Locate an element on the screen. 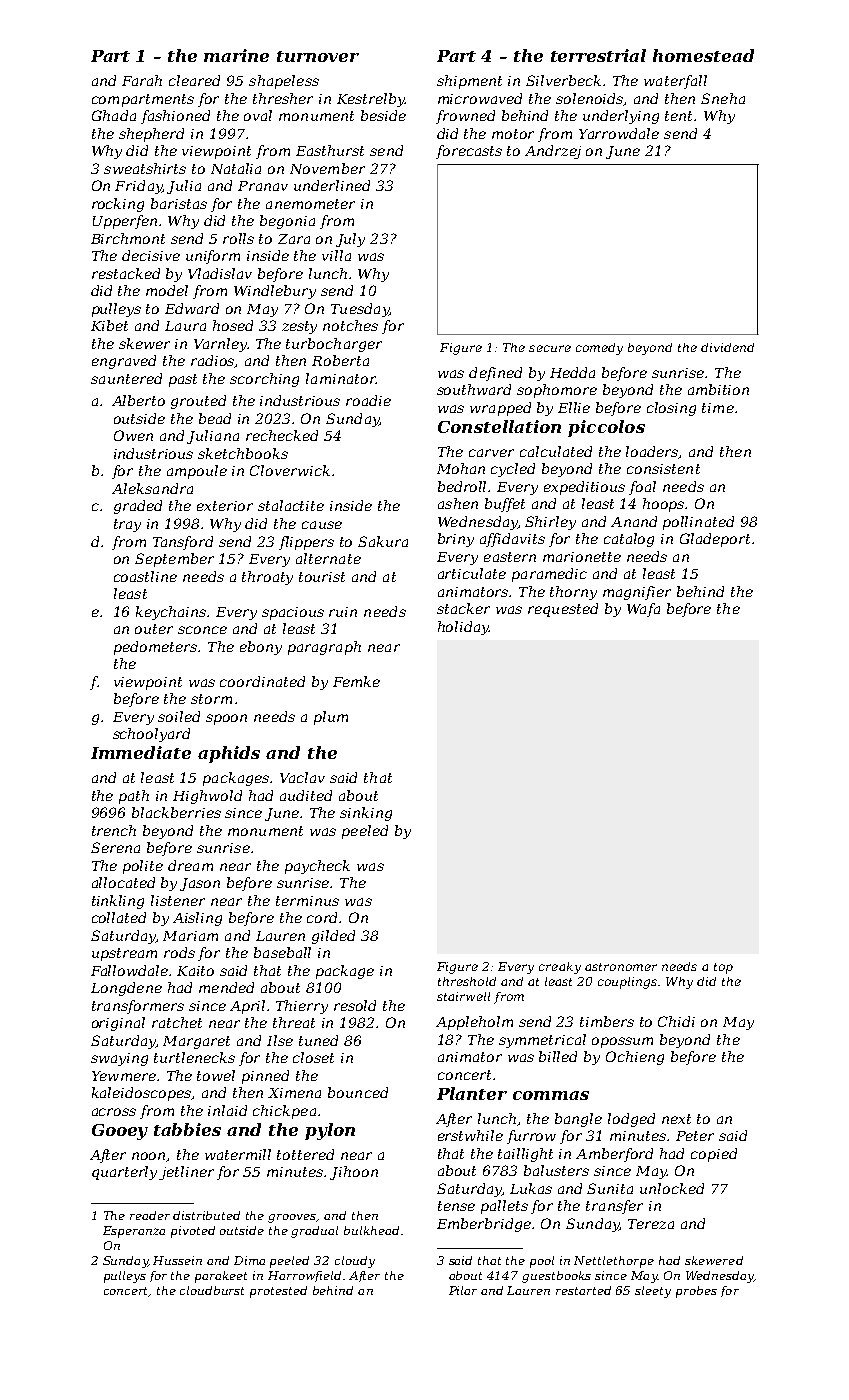 Image resolution: width=849 pixels, height=1400 pixels. Ghada is located at coordinates (114, 115).
